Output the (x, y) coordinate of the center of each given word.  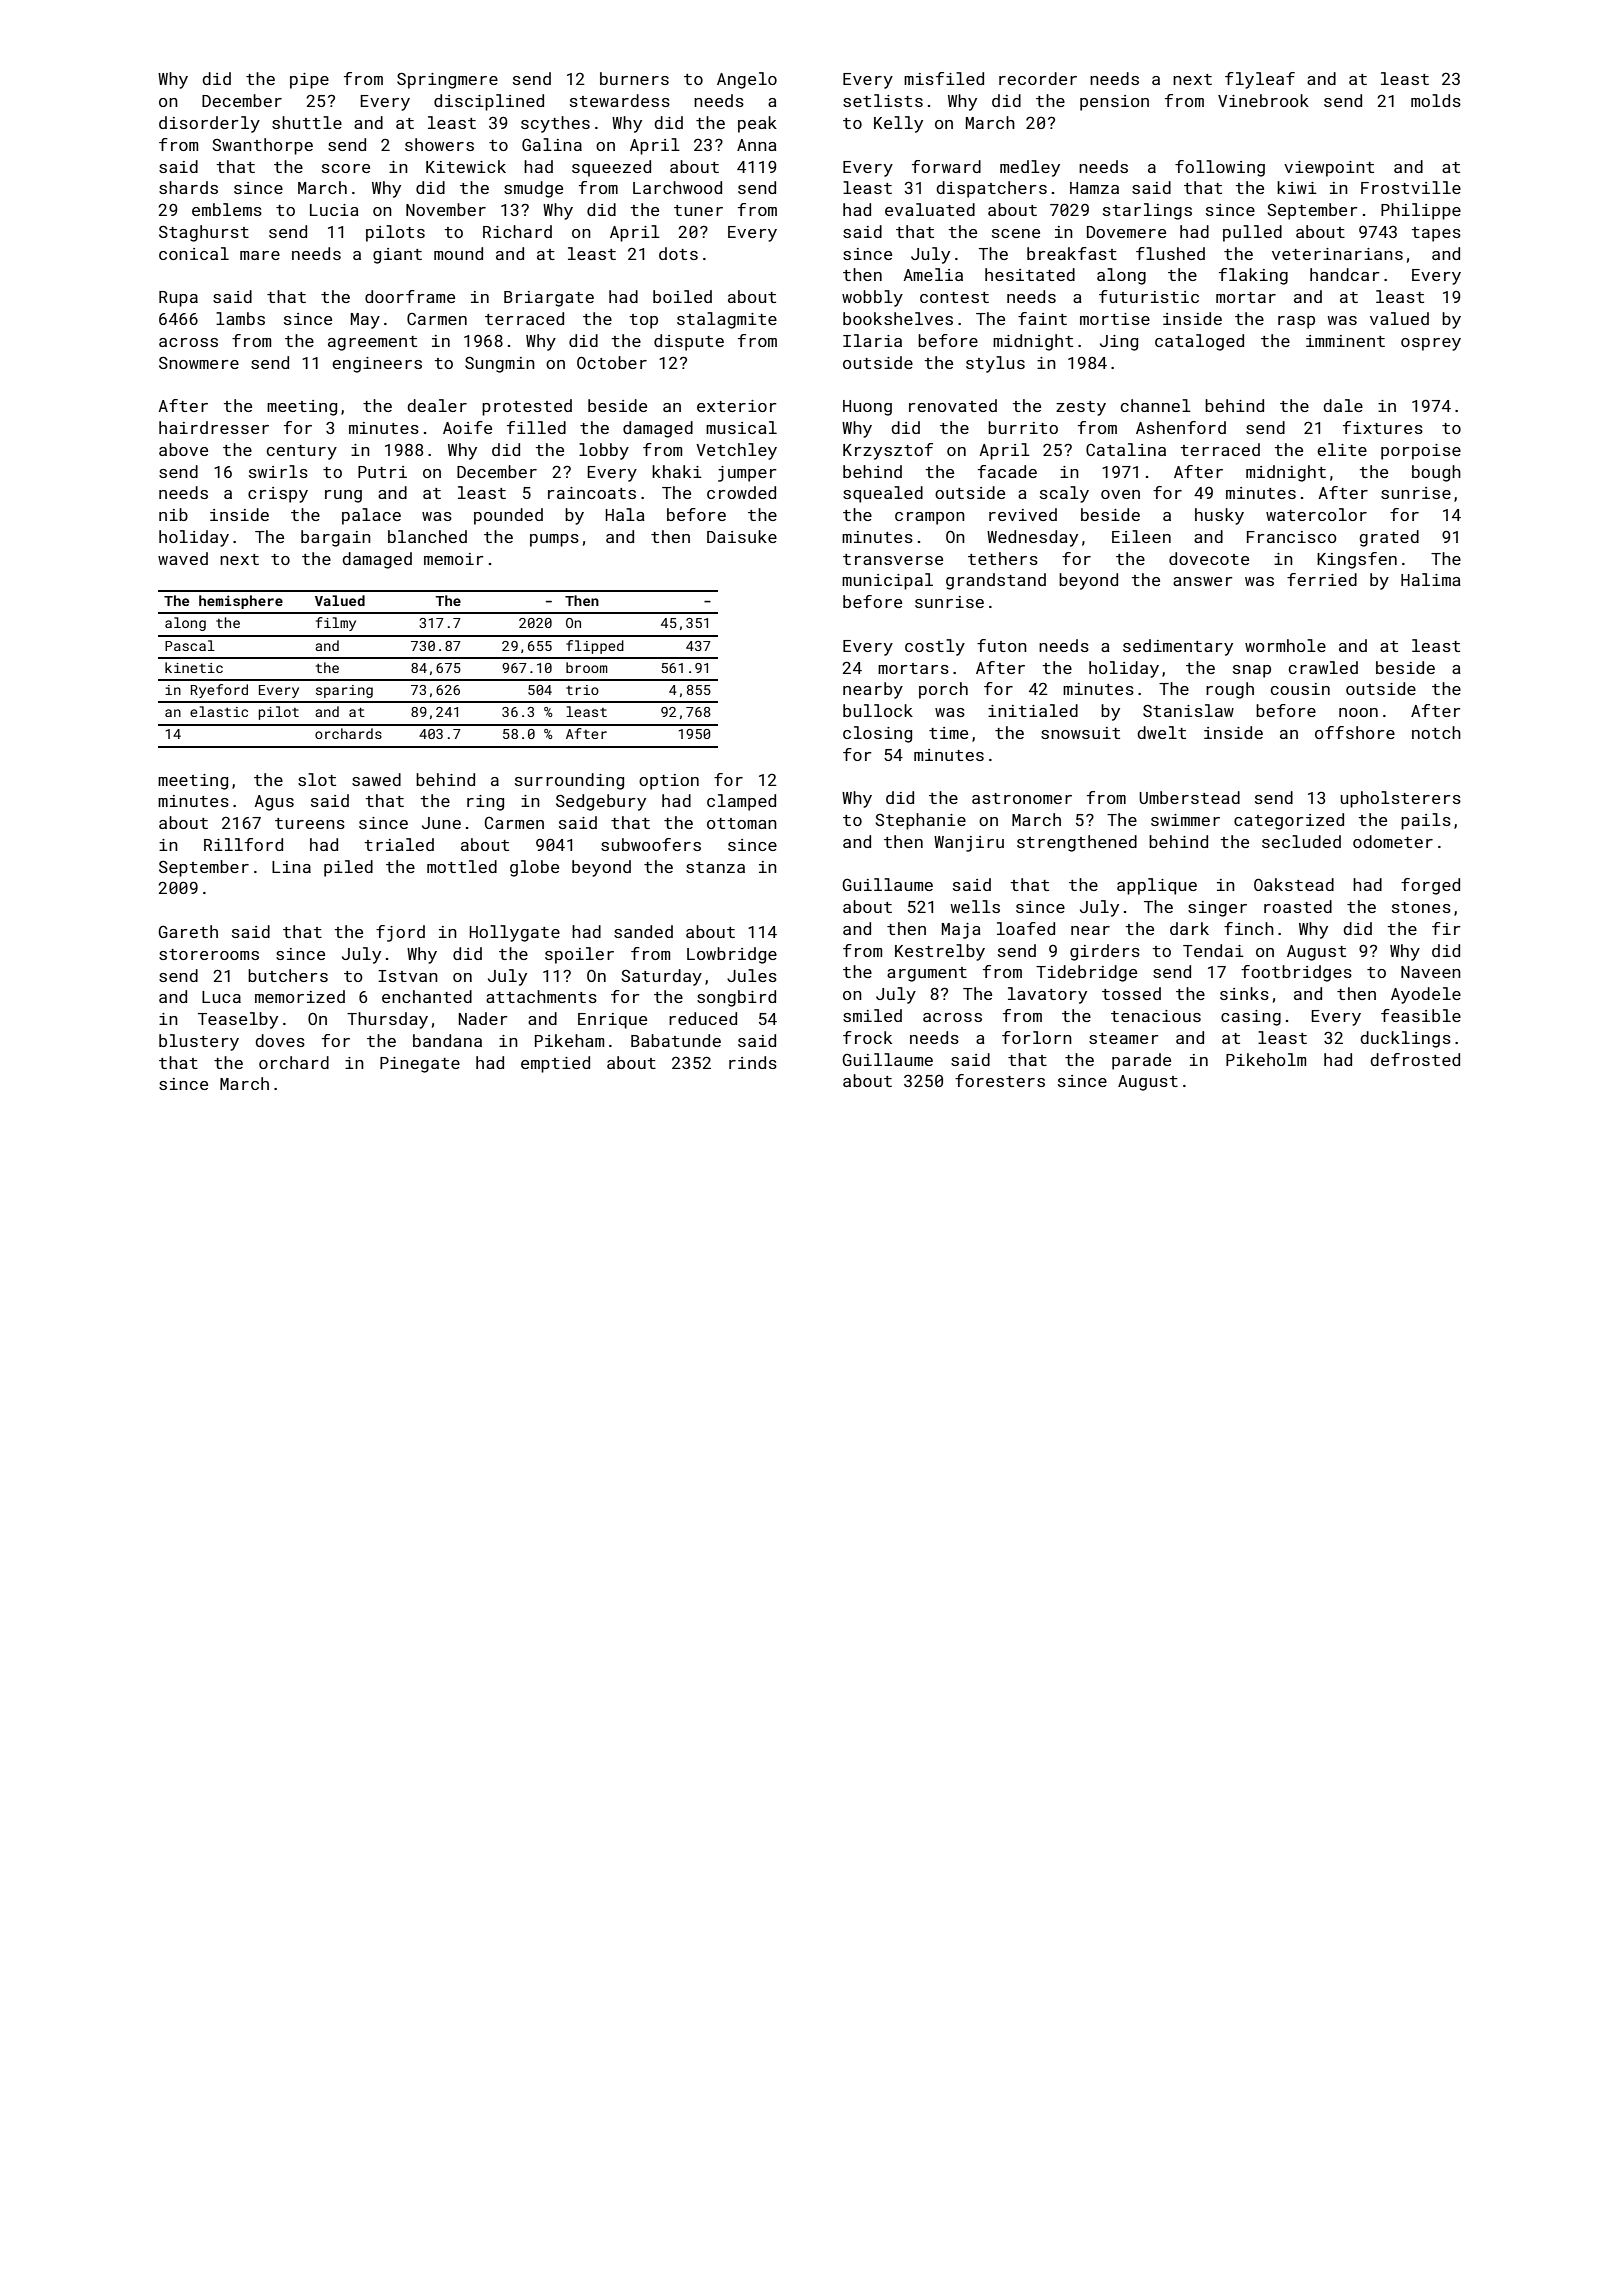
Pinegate (420, 1065)
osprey (1431, 344)
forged (1430, 886)
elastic (219, 711)
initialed (1033, 710)
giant (397, 256)
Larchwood (677, 187)
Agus (274, 803)
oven (1120, 494)
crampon (930, 518)
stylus (995, 364)
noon (1358, 712)
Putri (382, 472)
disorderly (209, 124)
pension (1114, 103)
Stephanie (920, 821)
